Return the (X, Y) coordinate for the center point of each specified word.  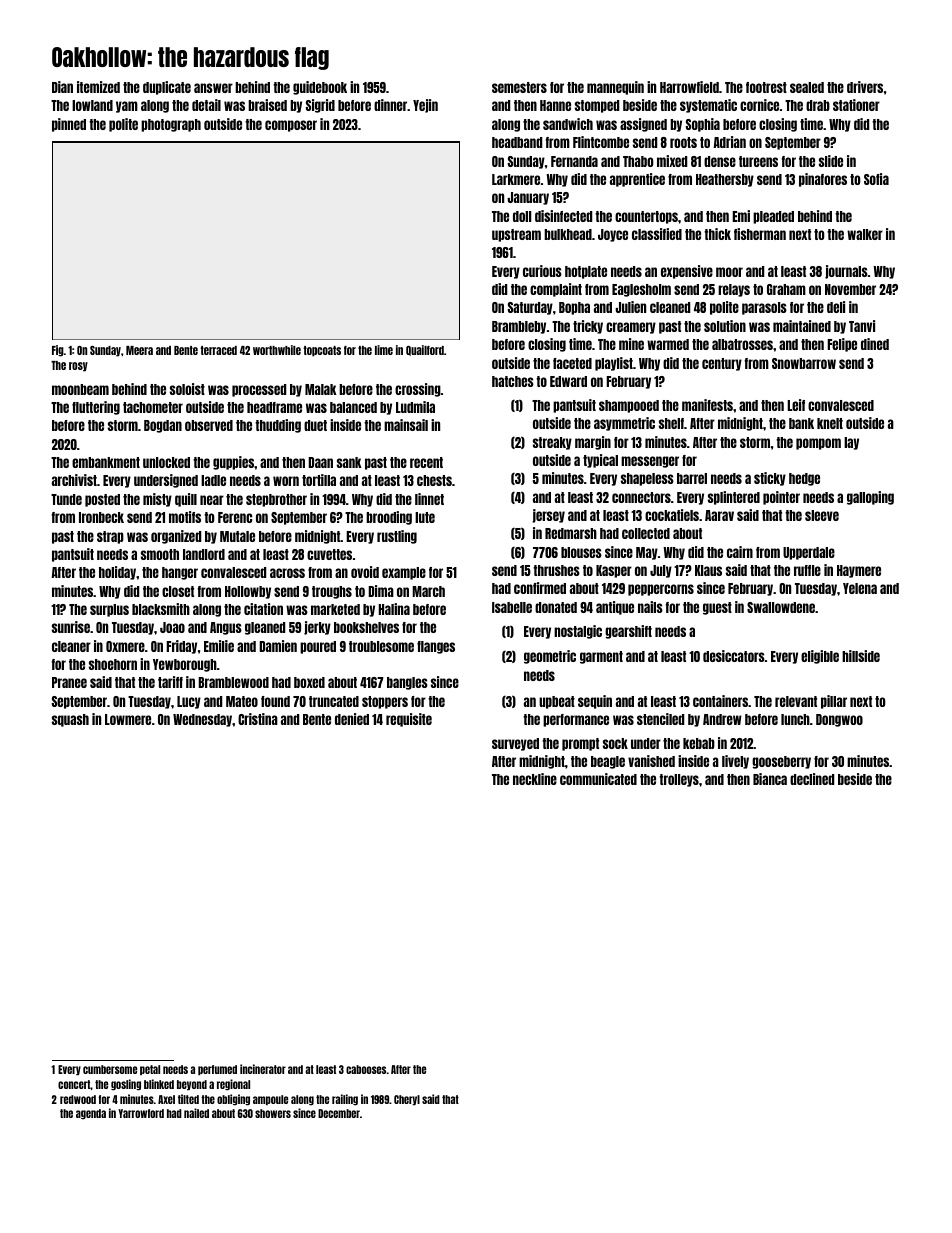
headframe (274, 407)
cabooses (366, 1069)
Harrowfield (689, 87)
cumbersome (110, 1069)
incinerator (263, 1069)
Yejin (425, 106)
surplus (109, 610)
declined (812, 779)
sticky (770, 479)
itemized (98, 87)
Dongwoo (839, 720)
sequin (595, 702)
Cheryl (407, 1100)
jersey (548, 516)
